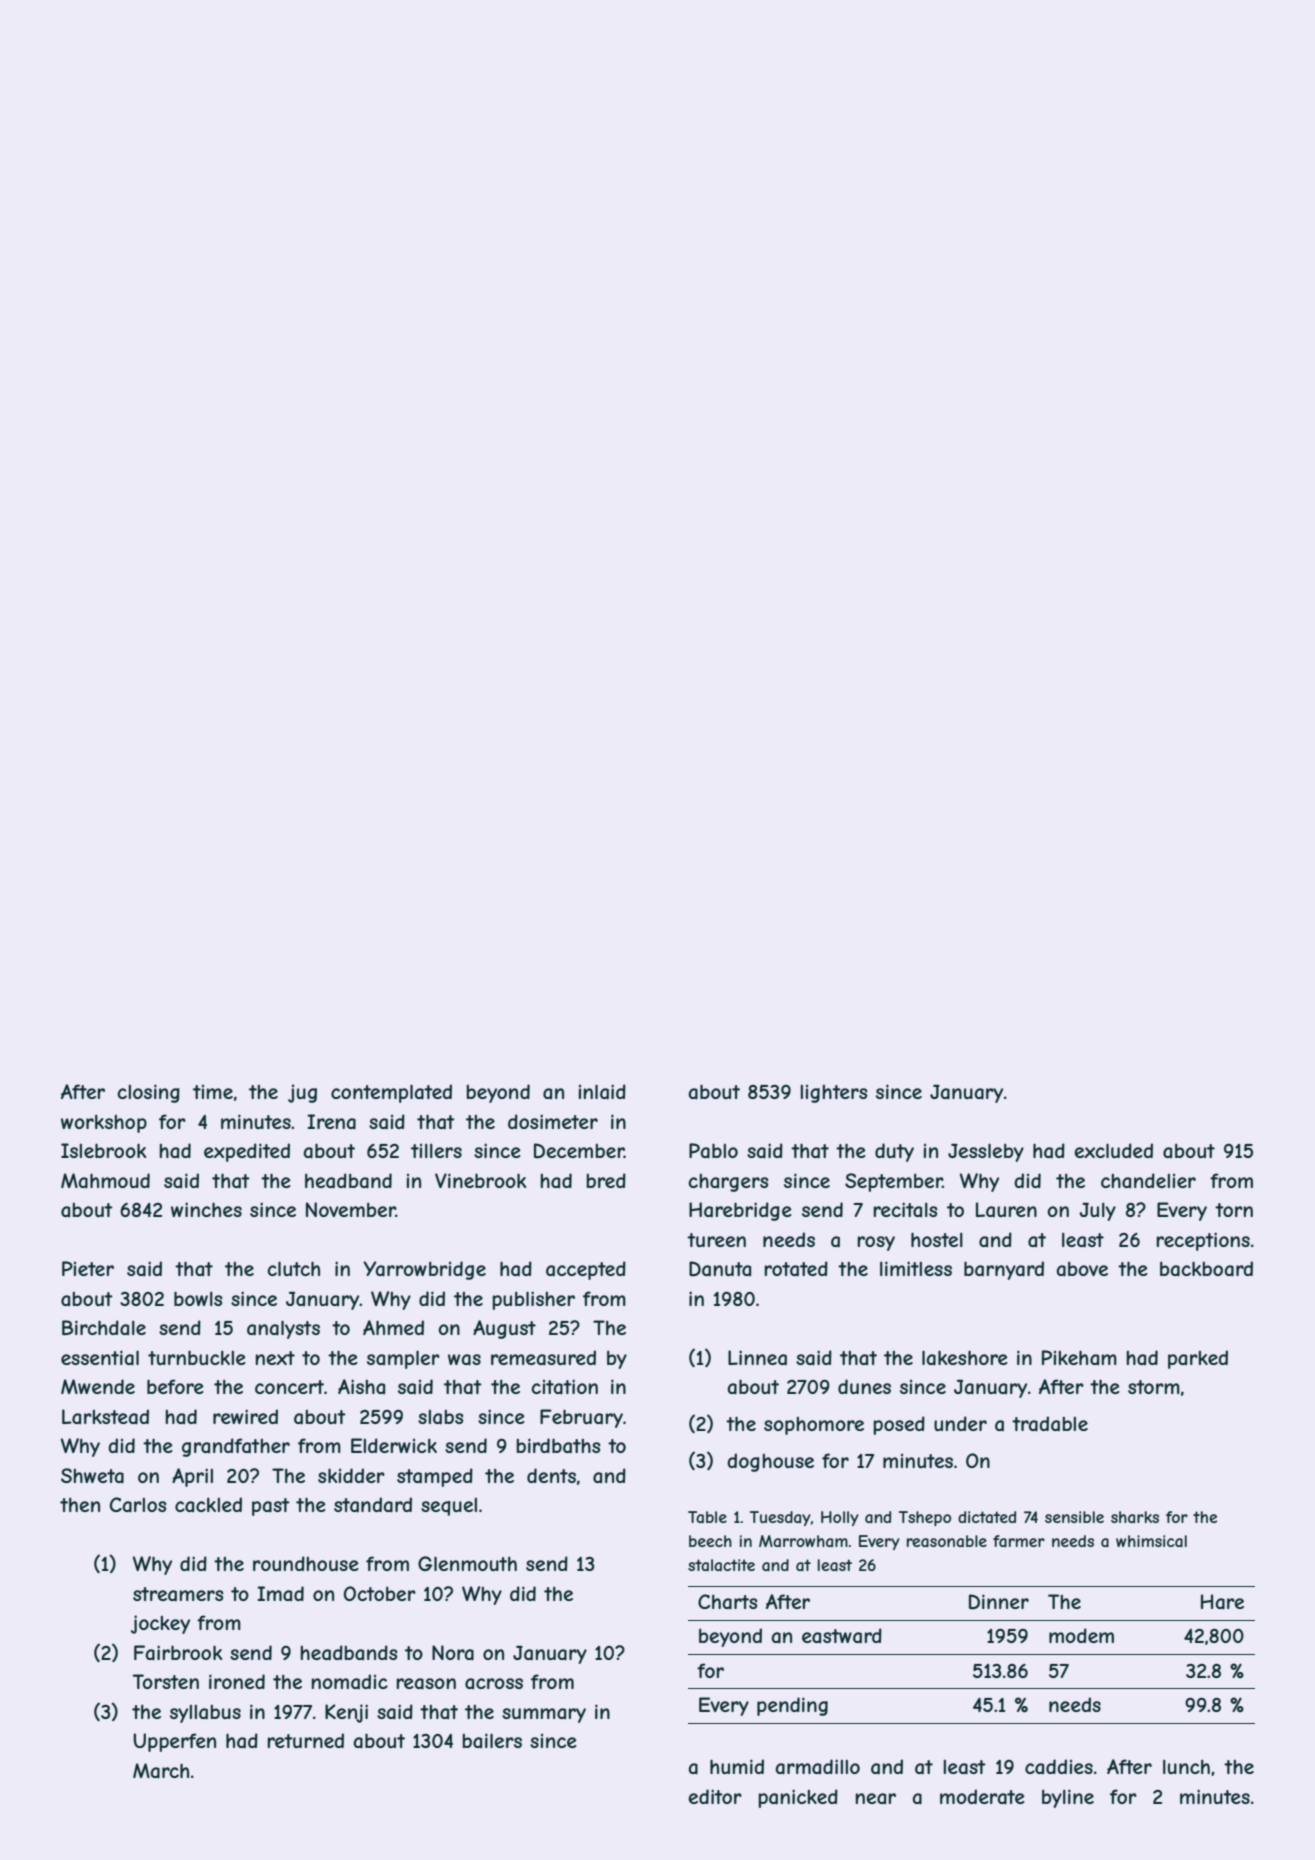 The image size is (1315, 1860). I want to click on March, so click(161, 1771).
